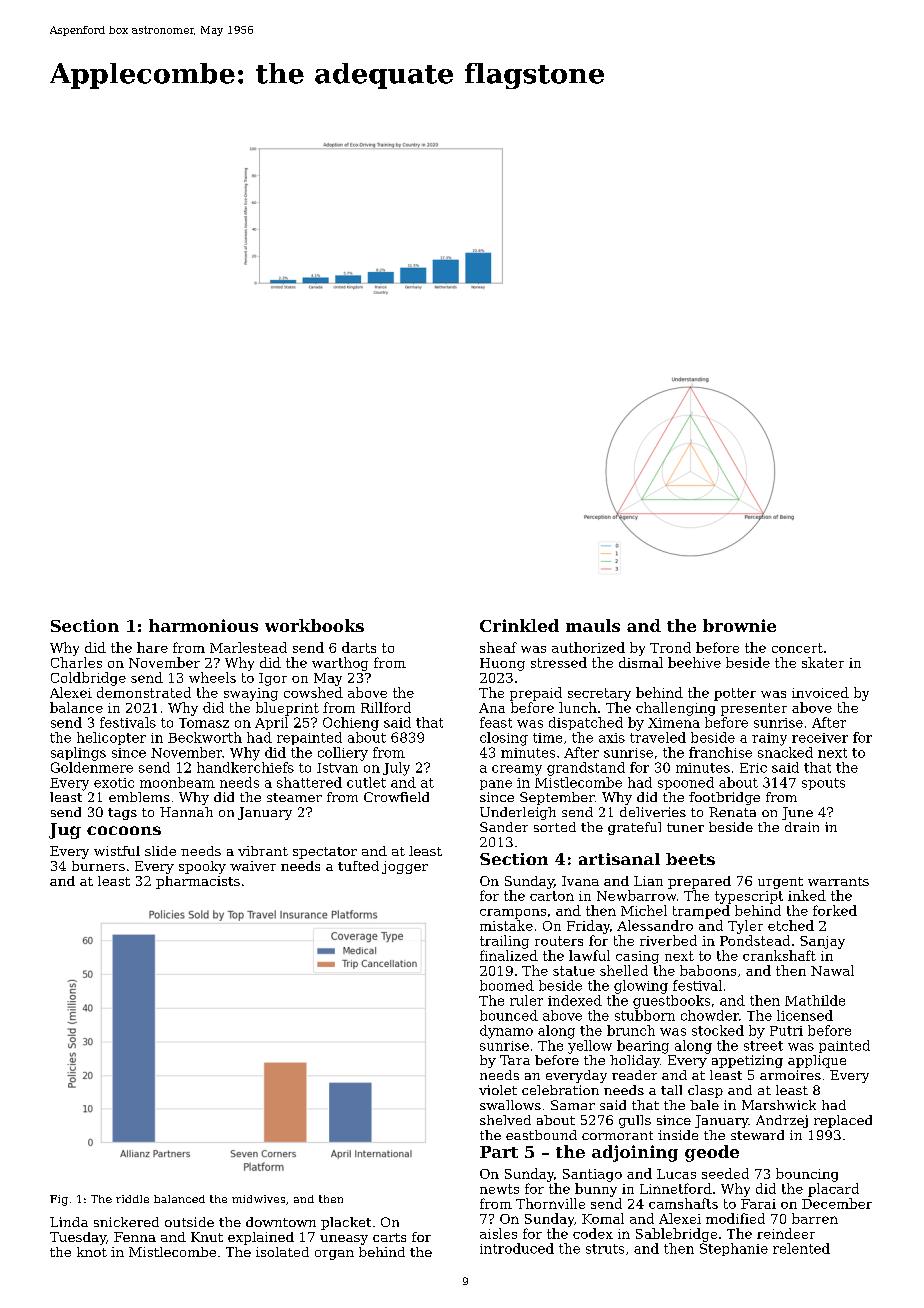  Describe the element at coordinates (785, 752) in the document. I see `snacked` at that location.
